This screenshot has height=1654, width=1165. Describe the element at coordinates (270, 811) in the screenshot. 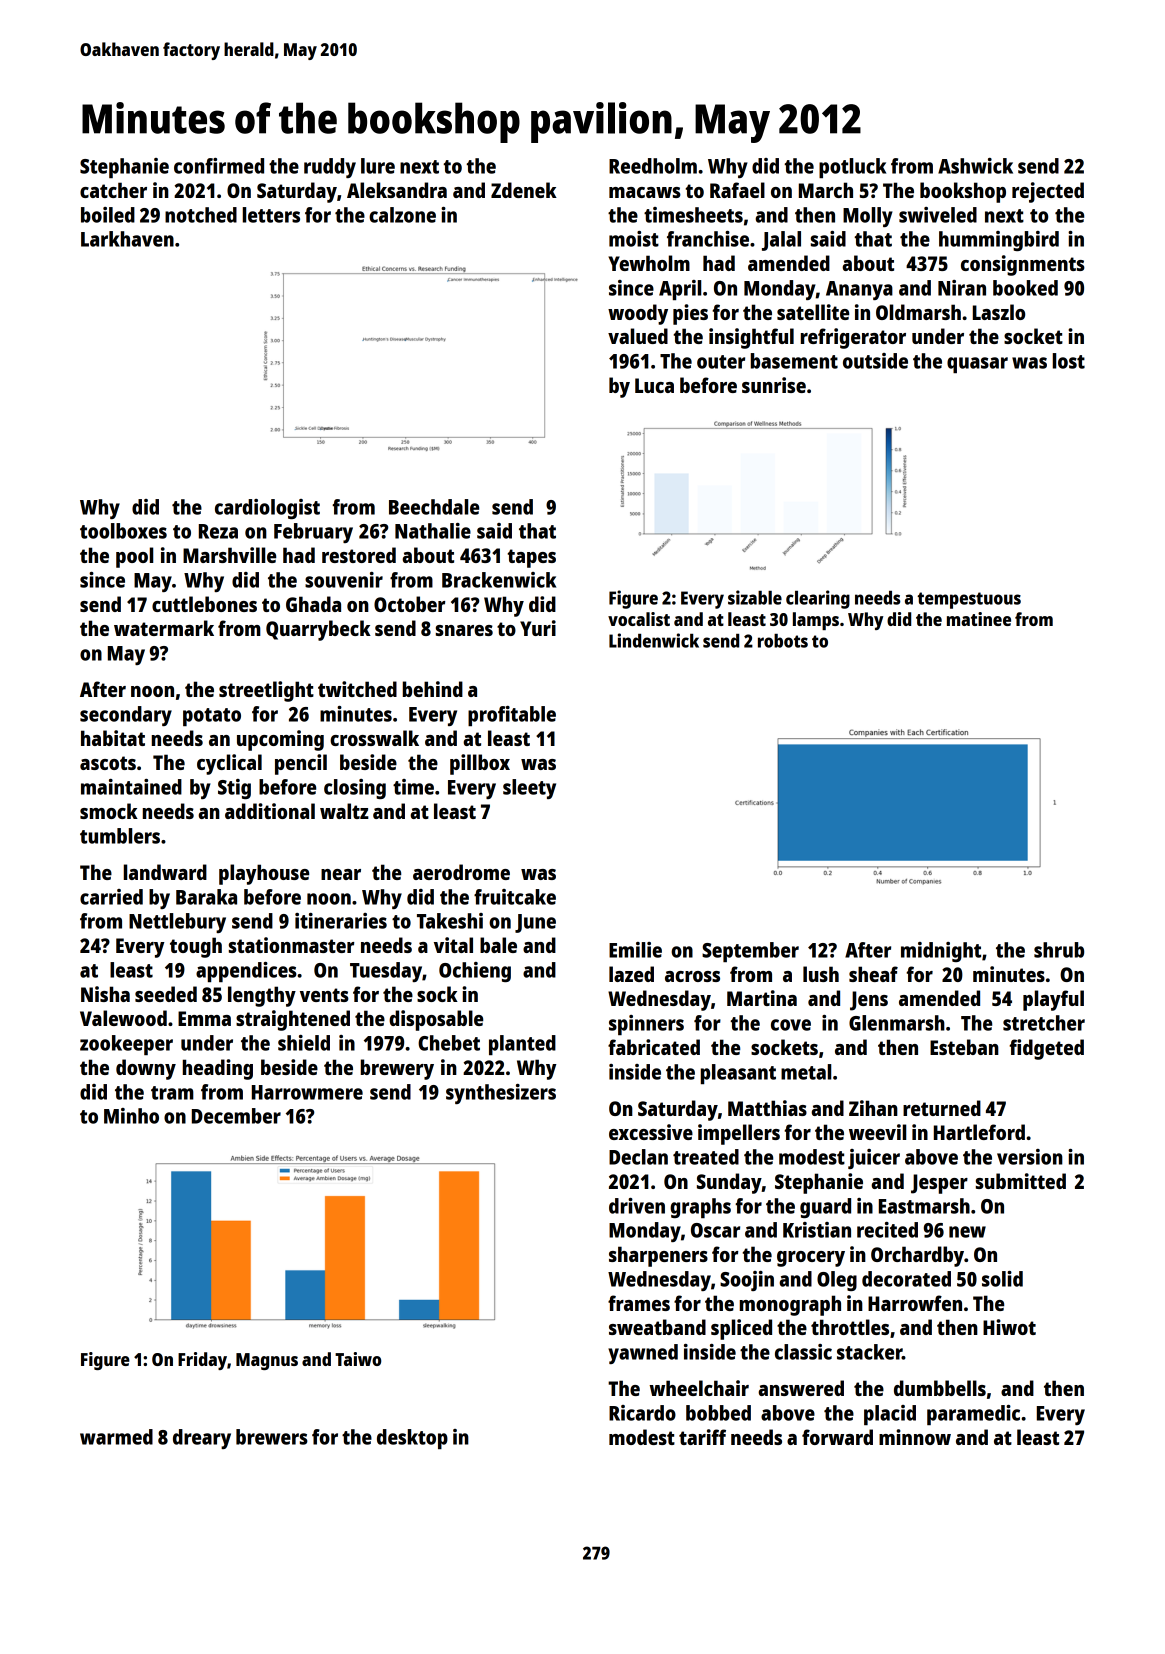

I see `additional` at that location.
